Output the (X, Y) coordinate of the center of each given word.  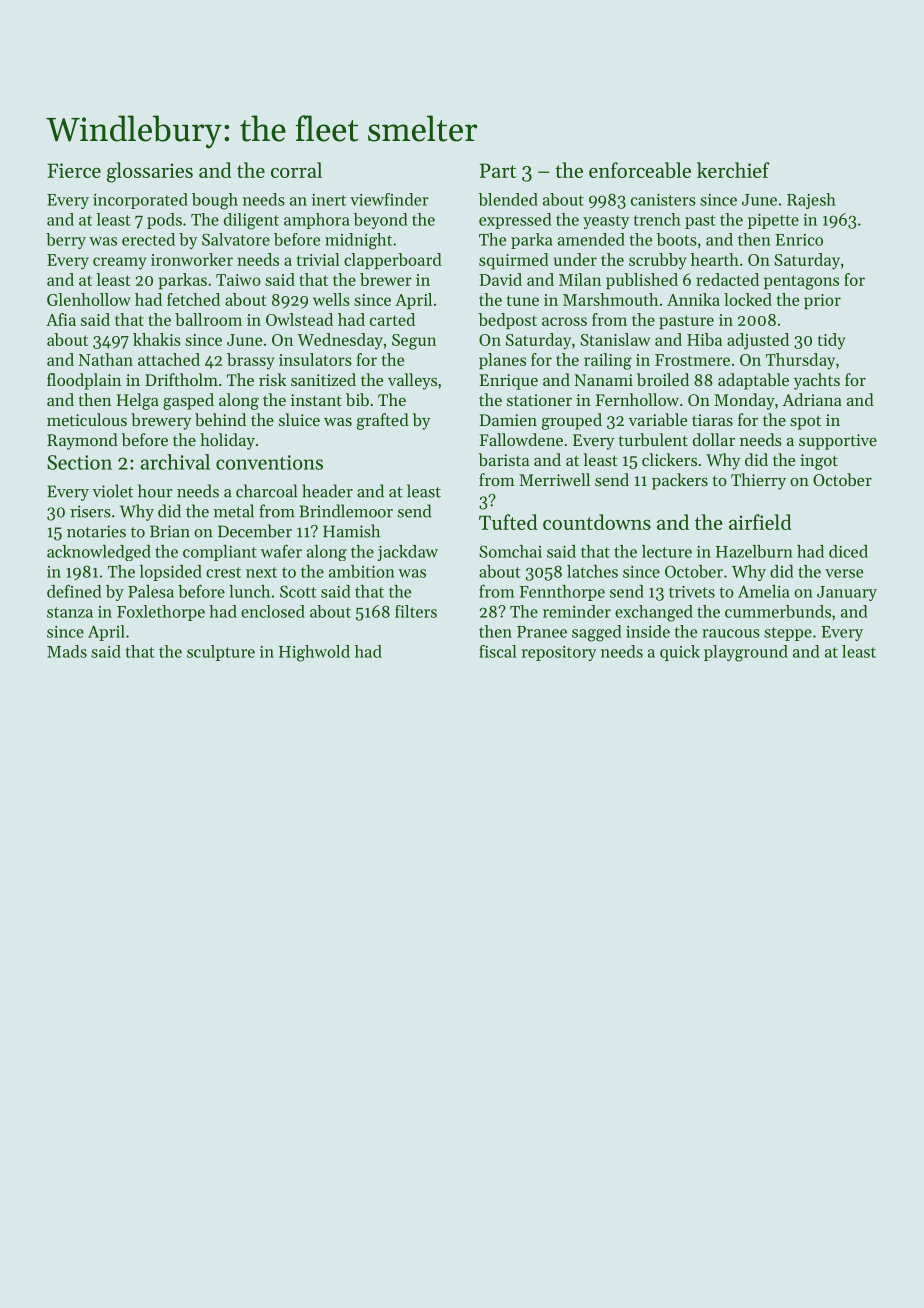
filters (416, 611)
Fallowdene (521, 439)
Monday (744, 401)
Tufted (508, 522)
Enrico (799, 240)
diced (848, 551)
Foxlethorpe (161, 613)
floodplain (84, 381)
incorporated (140, 201)
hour (155, 491)
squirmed (514, 261)
